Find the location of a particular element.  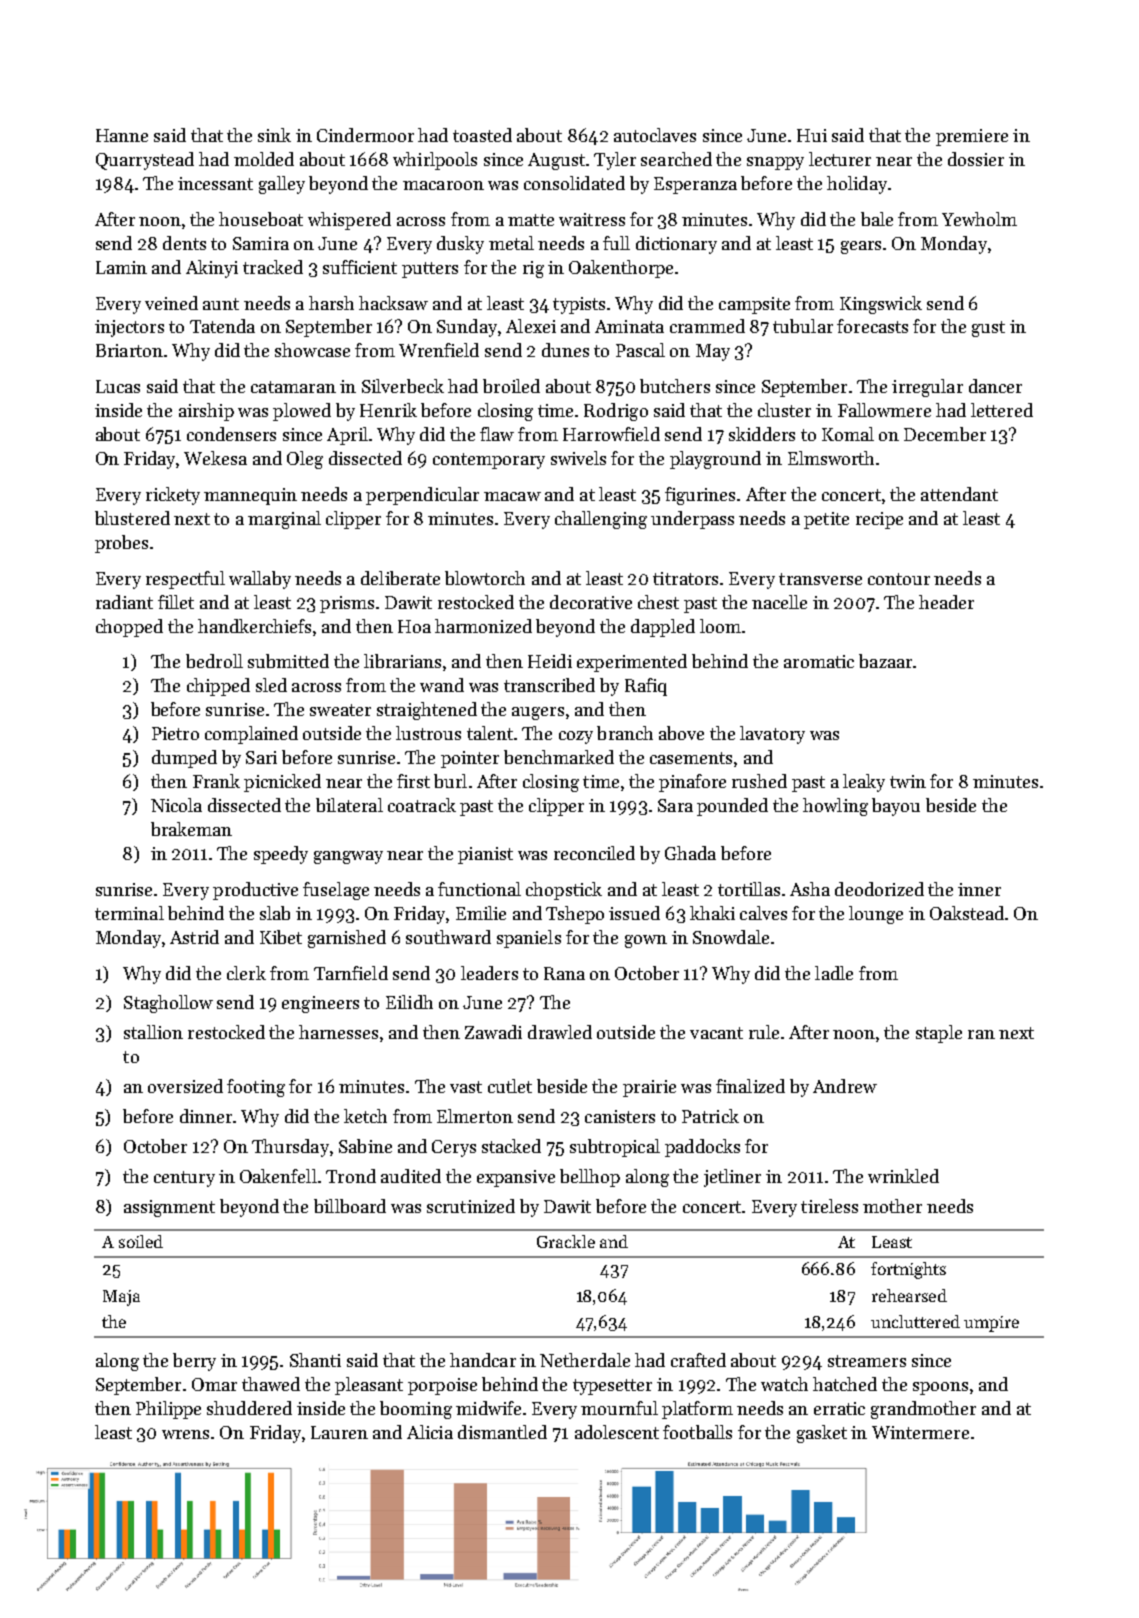

Silverbeck is located at coordinates (403, 386).
